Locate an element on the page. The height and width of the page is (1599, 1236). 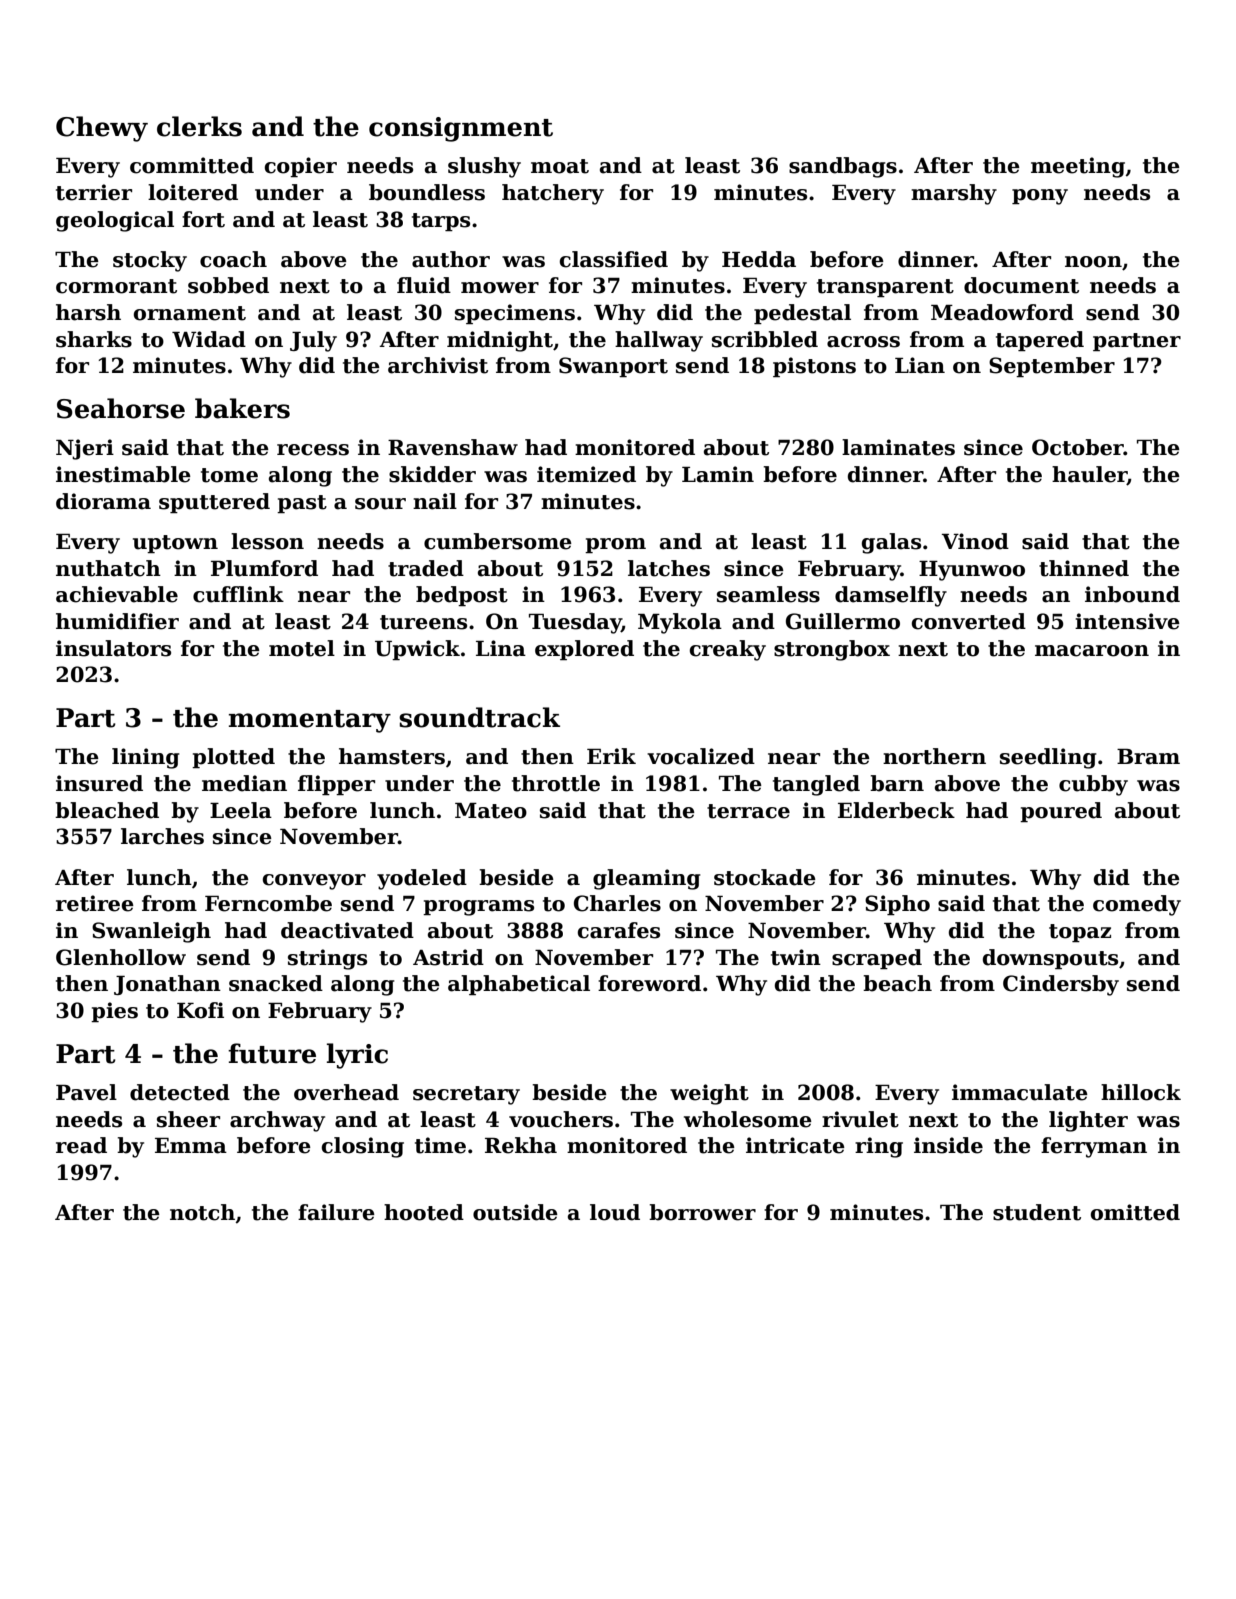
meeting is located at coordinates (1078, 167).
